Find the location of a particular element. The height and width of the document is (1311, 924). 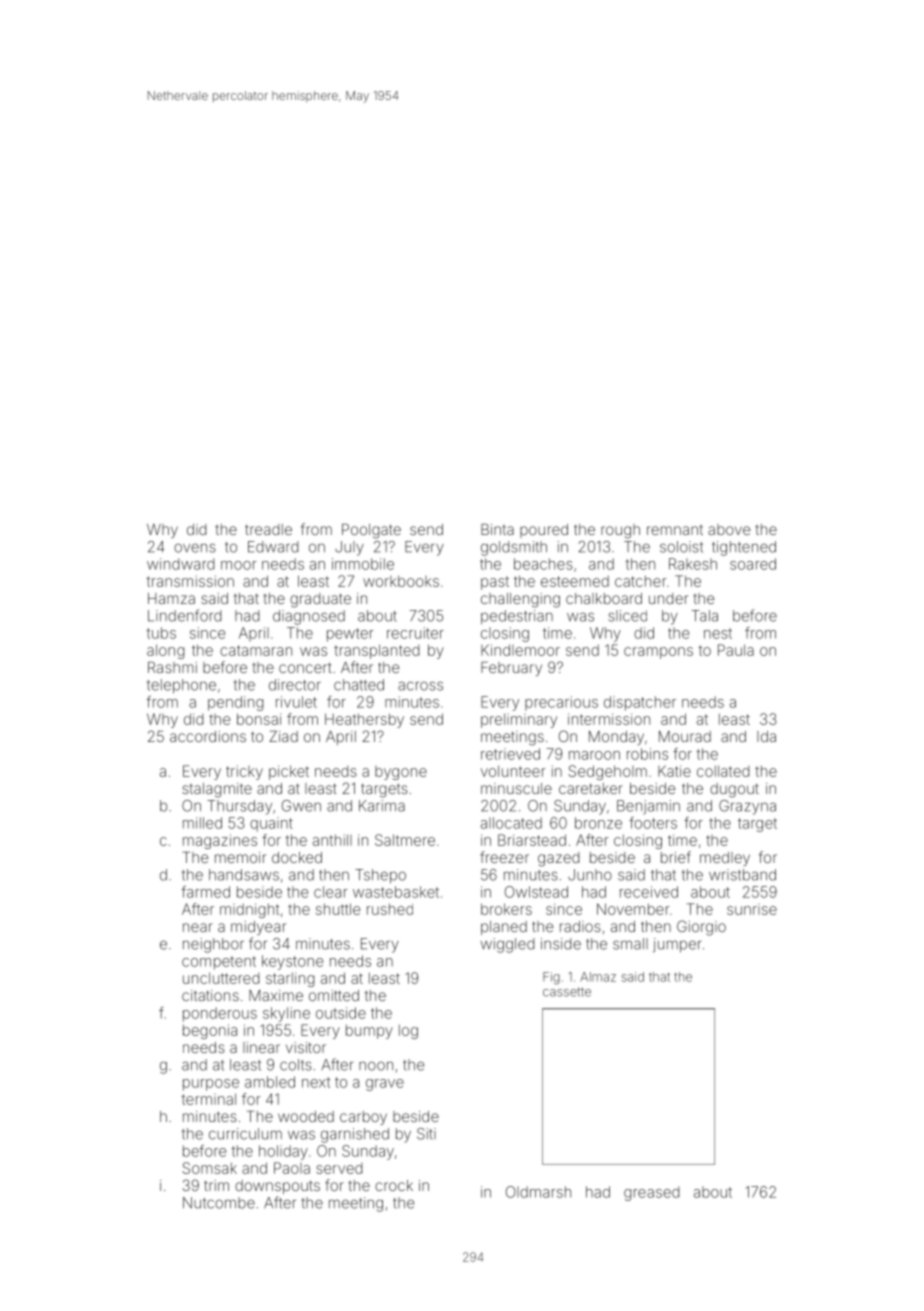

wiggled is located at coordinates (507, 945).
